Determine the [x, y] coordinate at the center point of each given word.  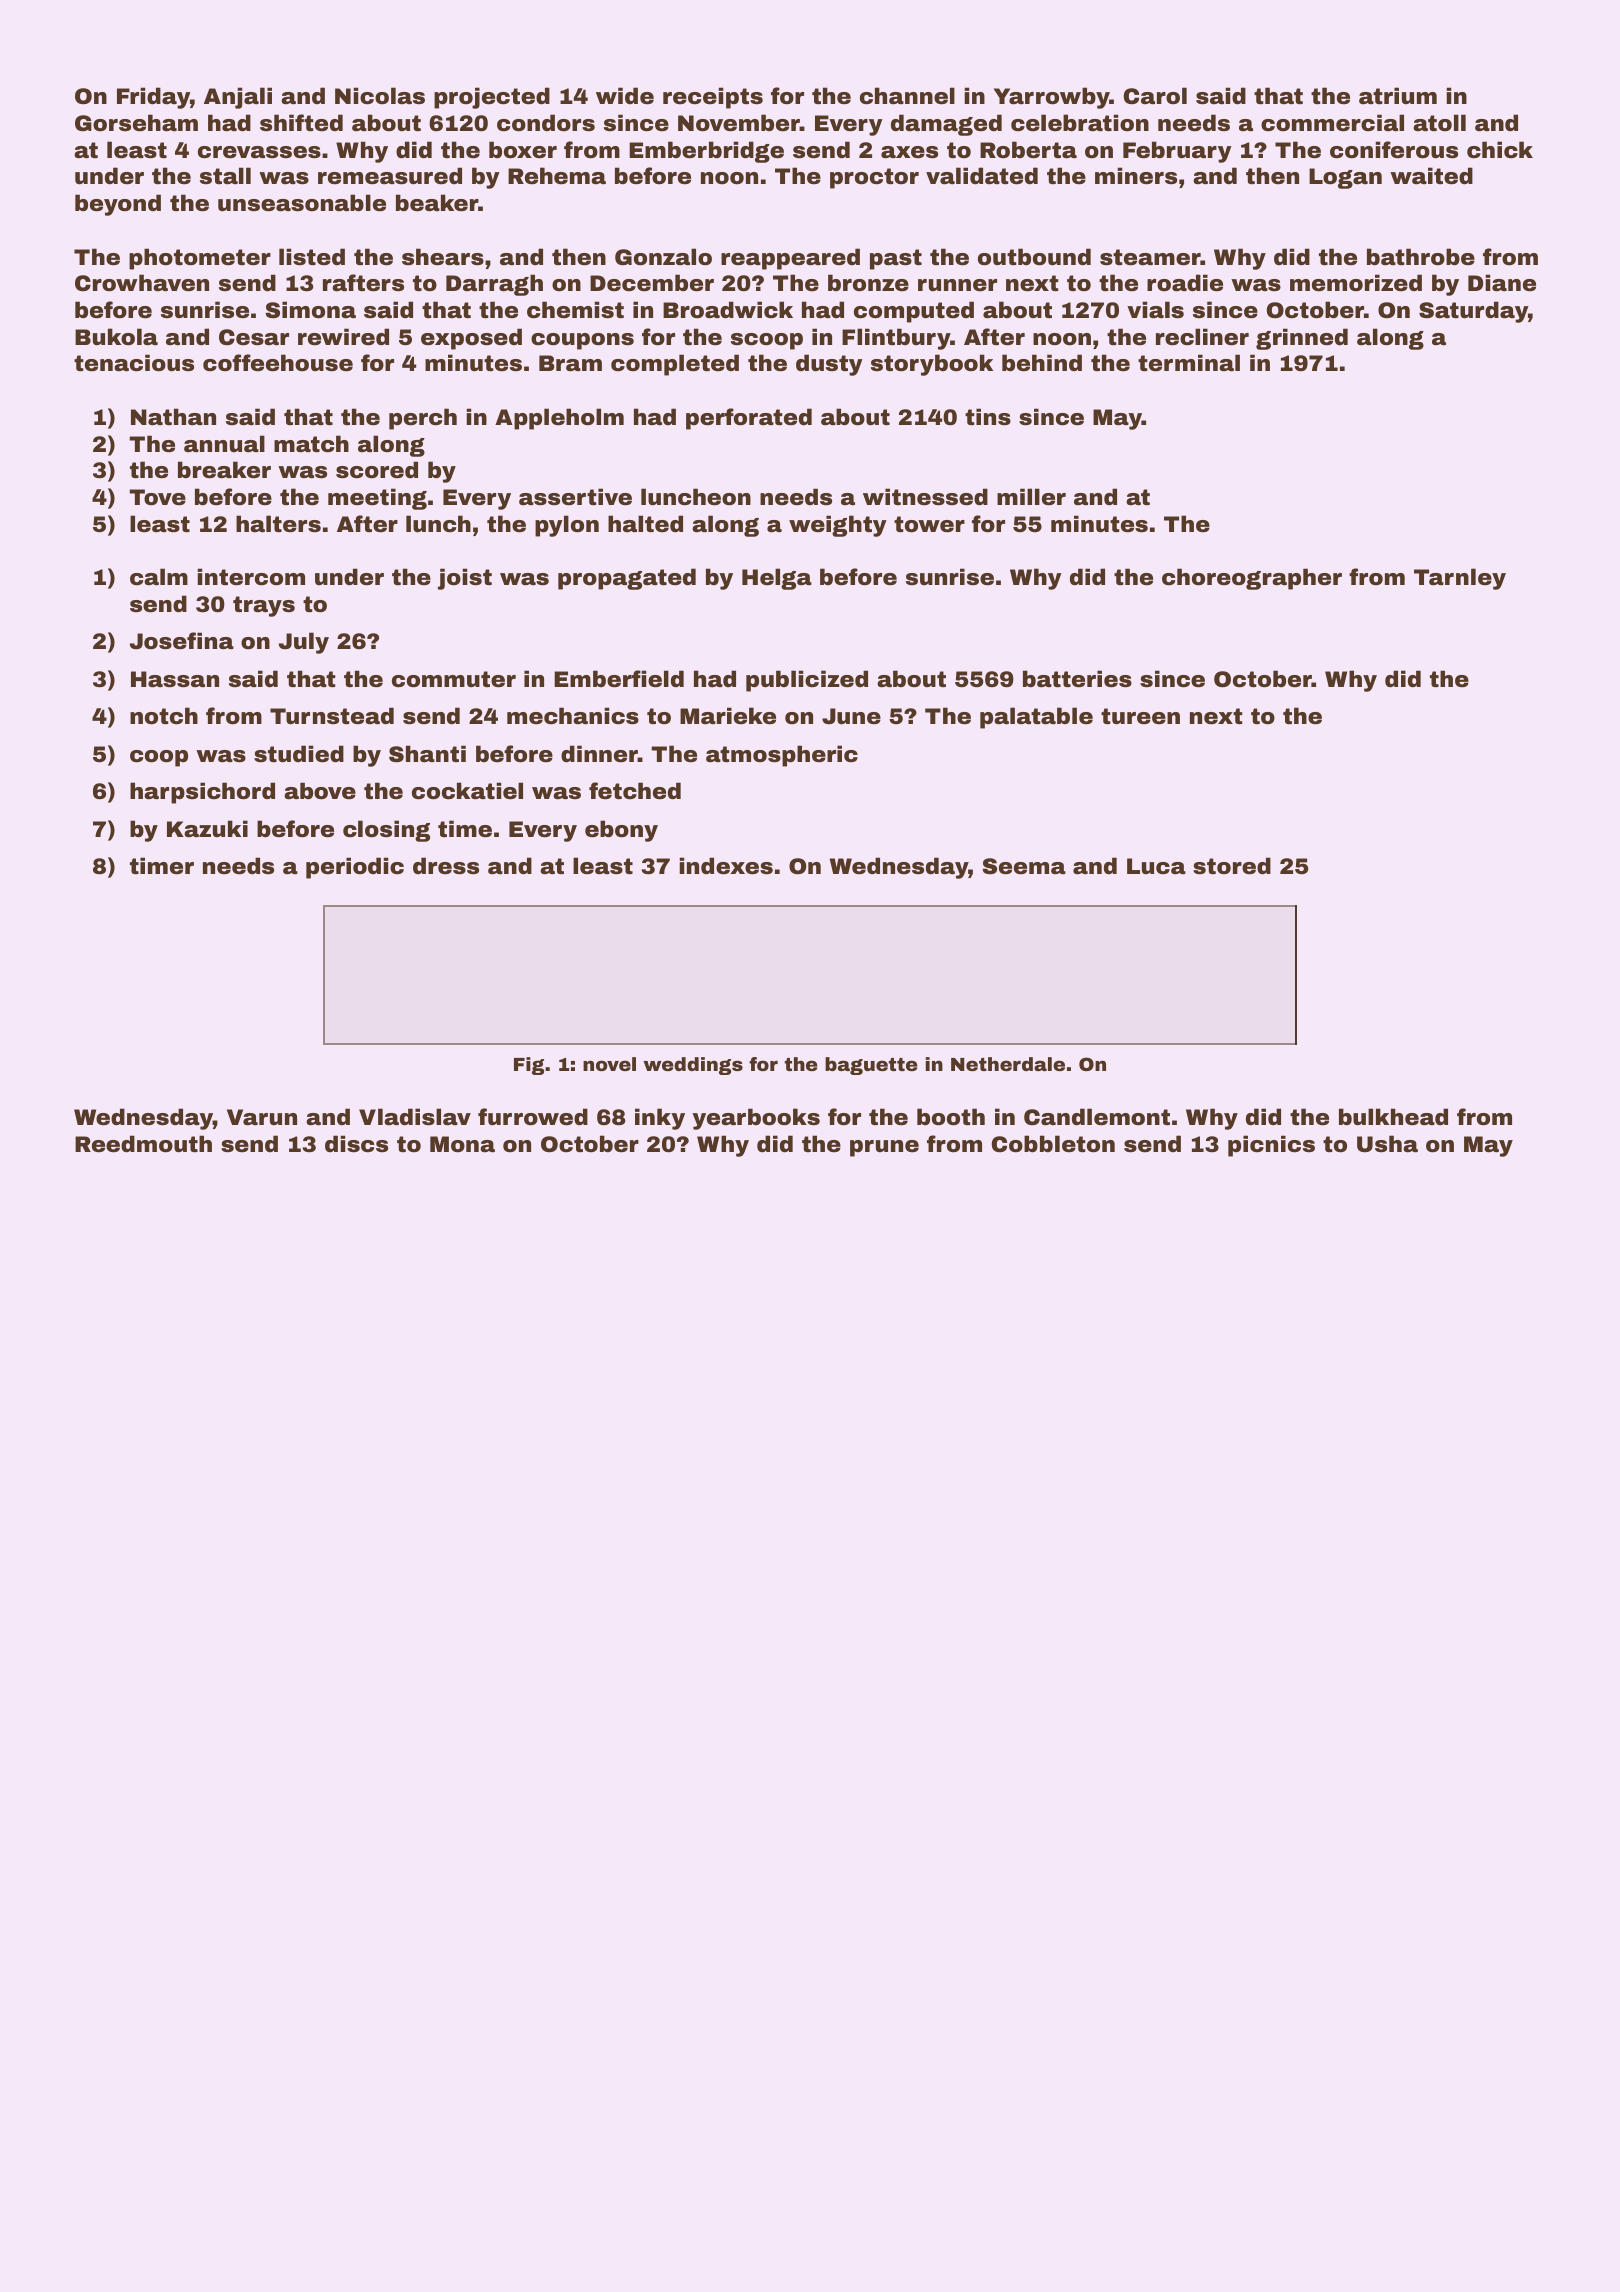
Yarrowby [1052, 98]
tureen [1140, 716]
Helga [777, 579]
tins [988, 417]
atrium [1398, 95]
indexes [726, 866]
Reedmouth [143, 1144]
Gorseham [136, 123]
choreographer [1252, 579]
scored [377, 470]
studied [299, 754]
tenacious [134, 363]
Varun [262, 1117]
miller [1031, 496]
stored [1232, 866]
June [851, 716]
